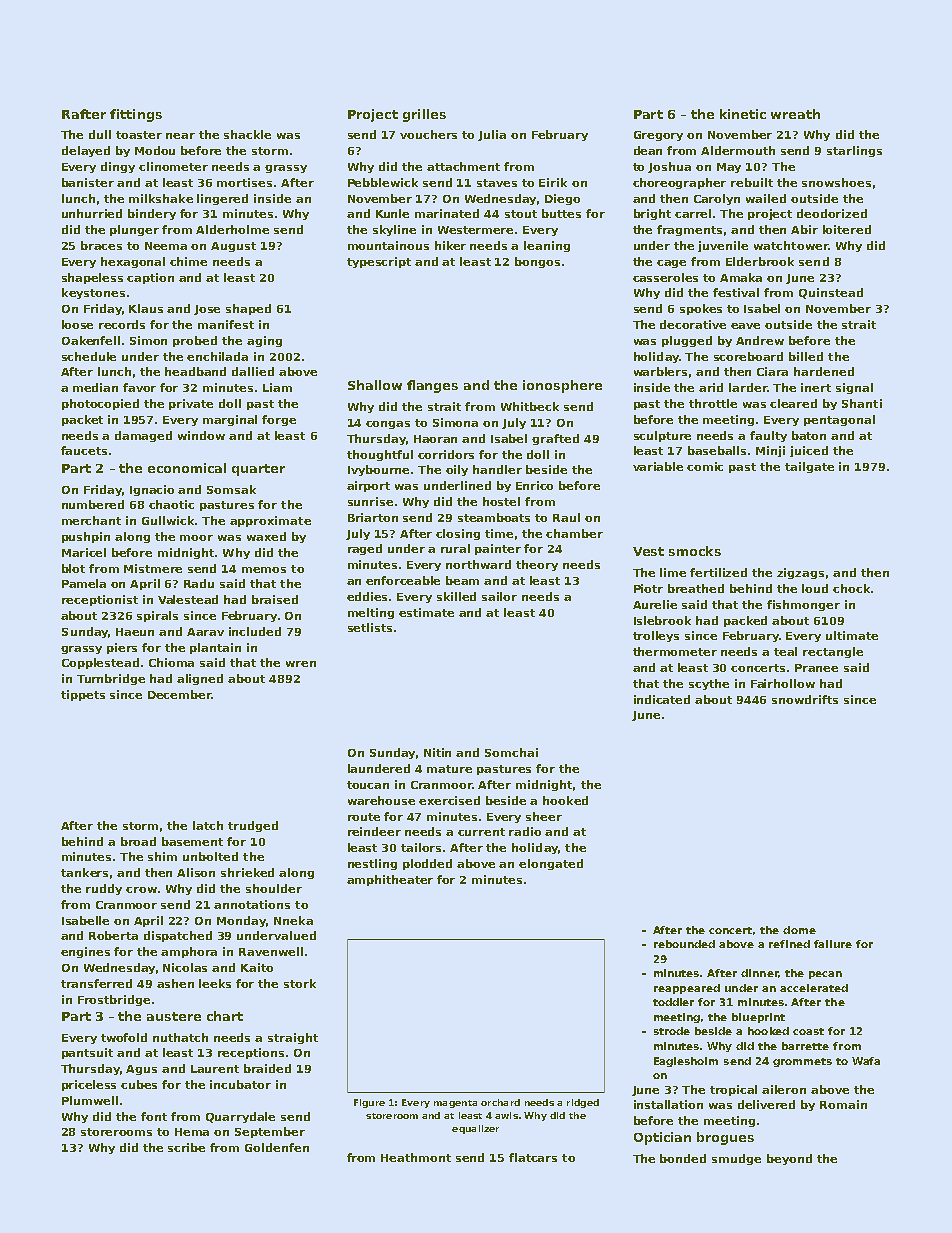 Image resolution: width=952 pixels, height=1233 pixels. I want to click on sailor, so click(499, 596).
